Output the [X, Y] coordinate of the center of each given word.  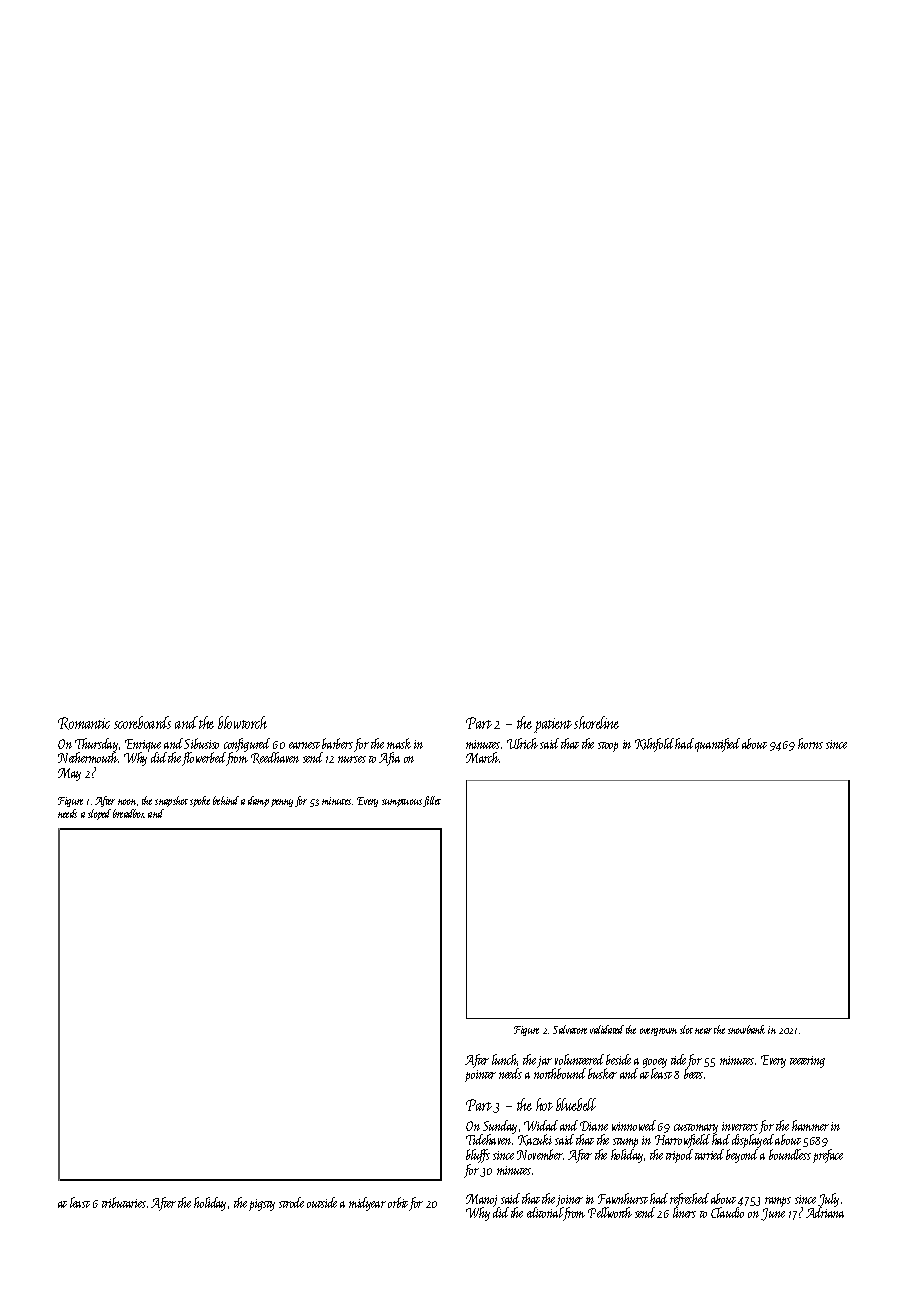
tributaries [124, 1202]
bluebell [576, 1104]
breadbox [129, 813]
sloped [99, 814]
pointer [480, 1076]
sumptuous [402, 803]
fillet [432, 801]
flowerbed [204, 759]
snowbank [746, 1029]
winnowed [634, 1125]
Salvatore [570, 1029]
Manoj [481, 1200]
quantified [717, 745]
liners [684, 1212]
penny [282, 803]
